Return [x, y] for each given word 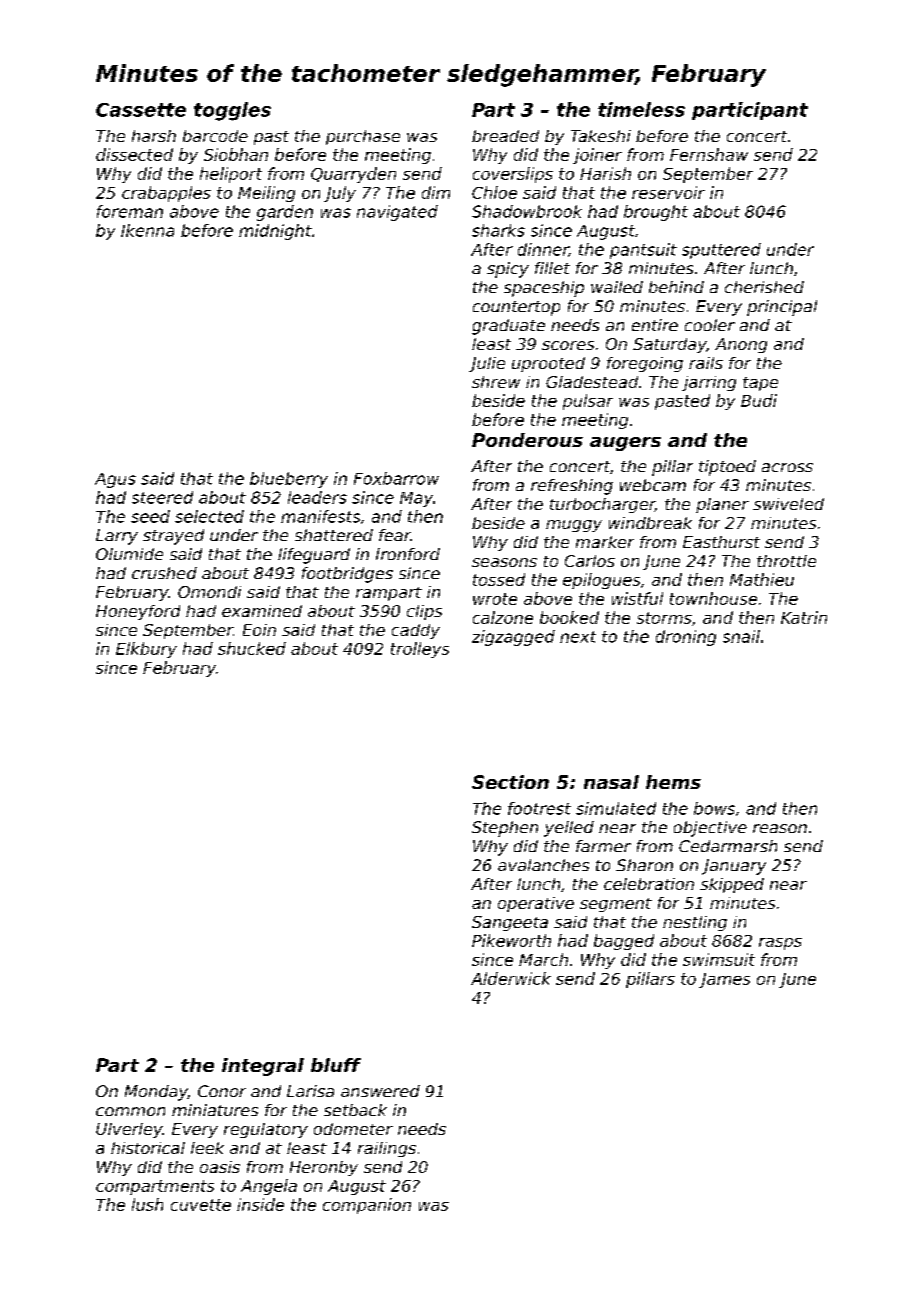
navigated [397, 213]
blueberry [289, 480]
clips [424, 612]
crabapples [166, 194]
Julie [487, 364]
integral [263, 1067]
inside [260, 1204]
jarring [709, 383]
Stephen [505, 829]
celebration [649, 884]
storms [664, 618]
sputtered [721, 251]
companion [367, 1206]
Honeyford [138, 612]
